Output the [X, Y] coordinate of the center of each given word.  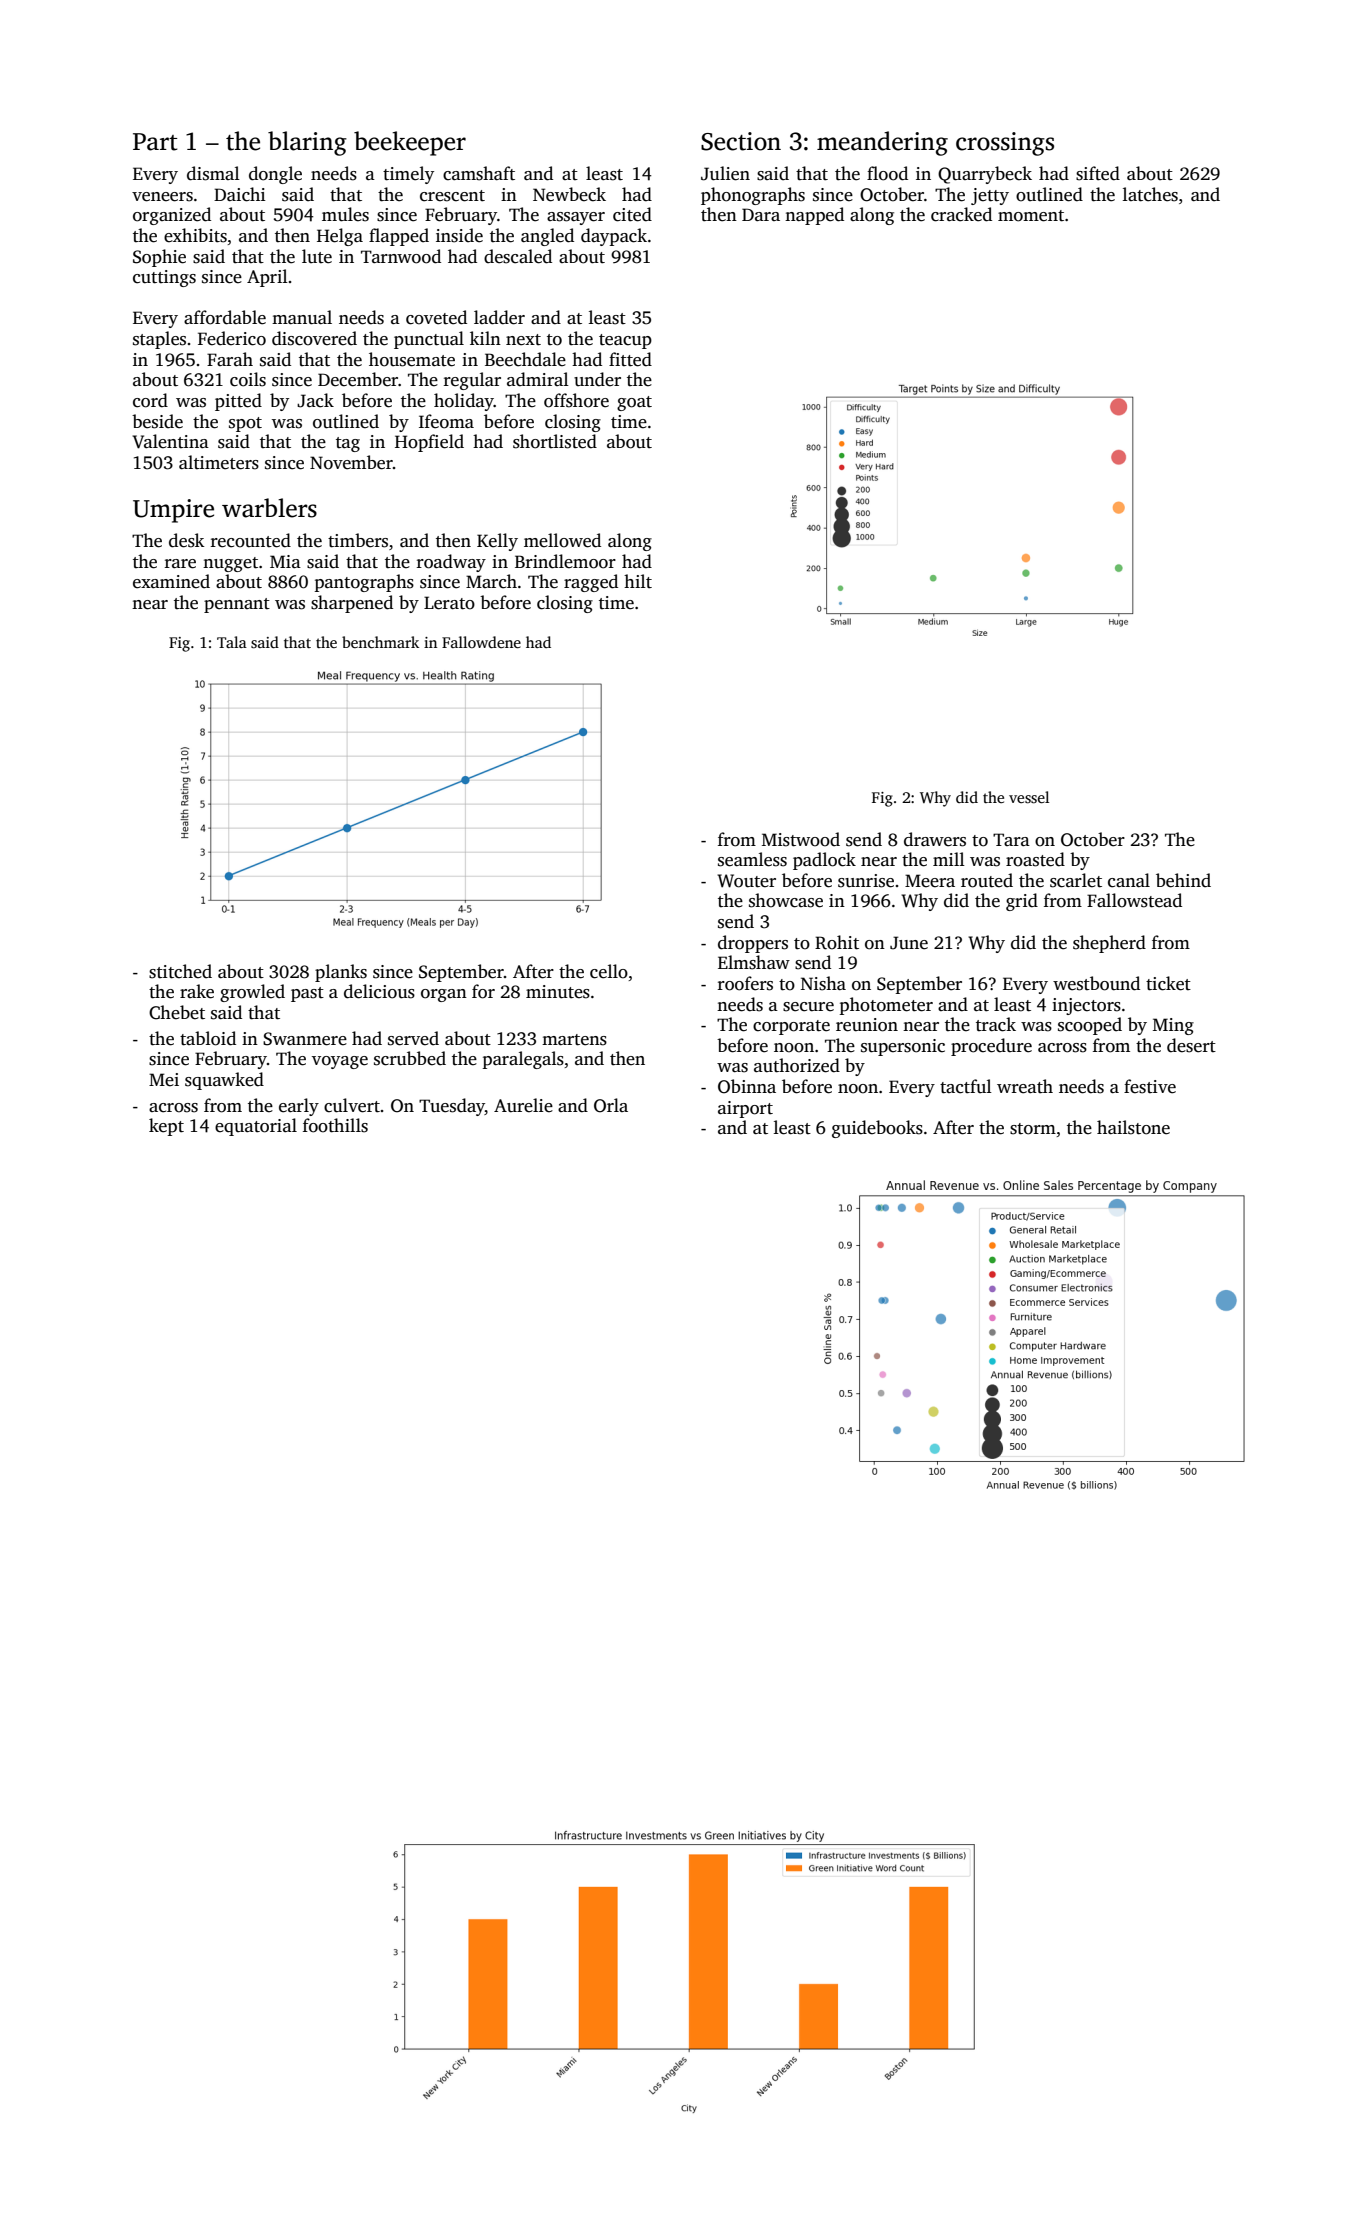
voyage [340, 1062]
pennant [237, 605]
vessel [1029, 797]
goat [634, 403]
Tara [1011, 839]
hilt [638, 581]
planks [341, 973]
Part [155, 142]
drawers [935, 839]
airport [745, 1109]
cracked [961, 214]
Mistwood [801, 839]
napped [814, 216]
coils [248, 379]
